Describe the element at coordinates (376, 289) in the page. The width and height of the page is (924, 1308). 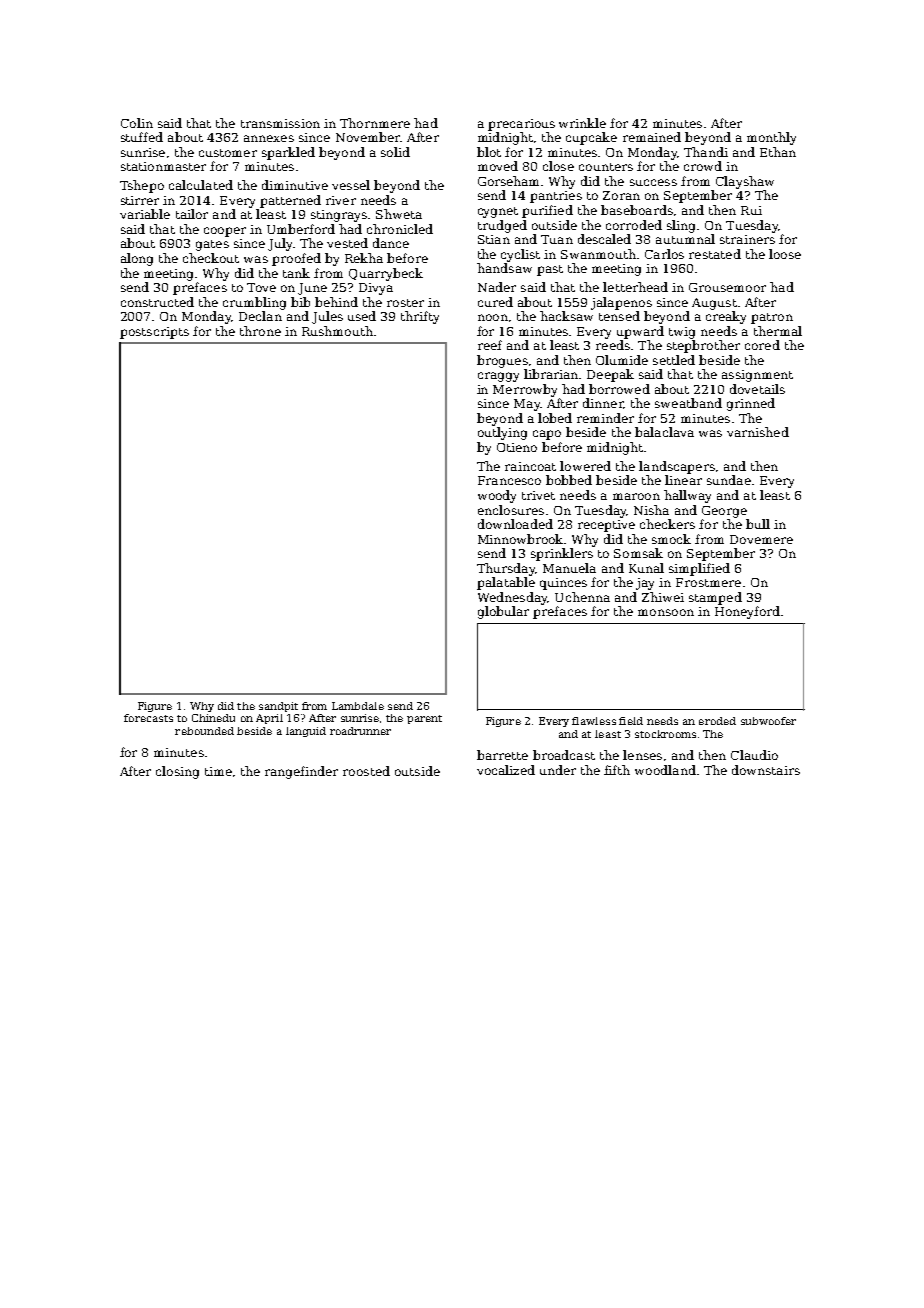
I see `Divya` at that location.
